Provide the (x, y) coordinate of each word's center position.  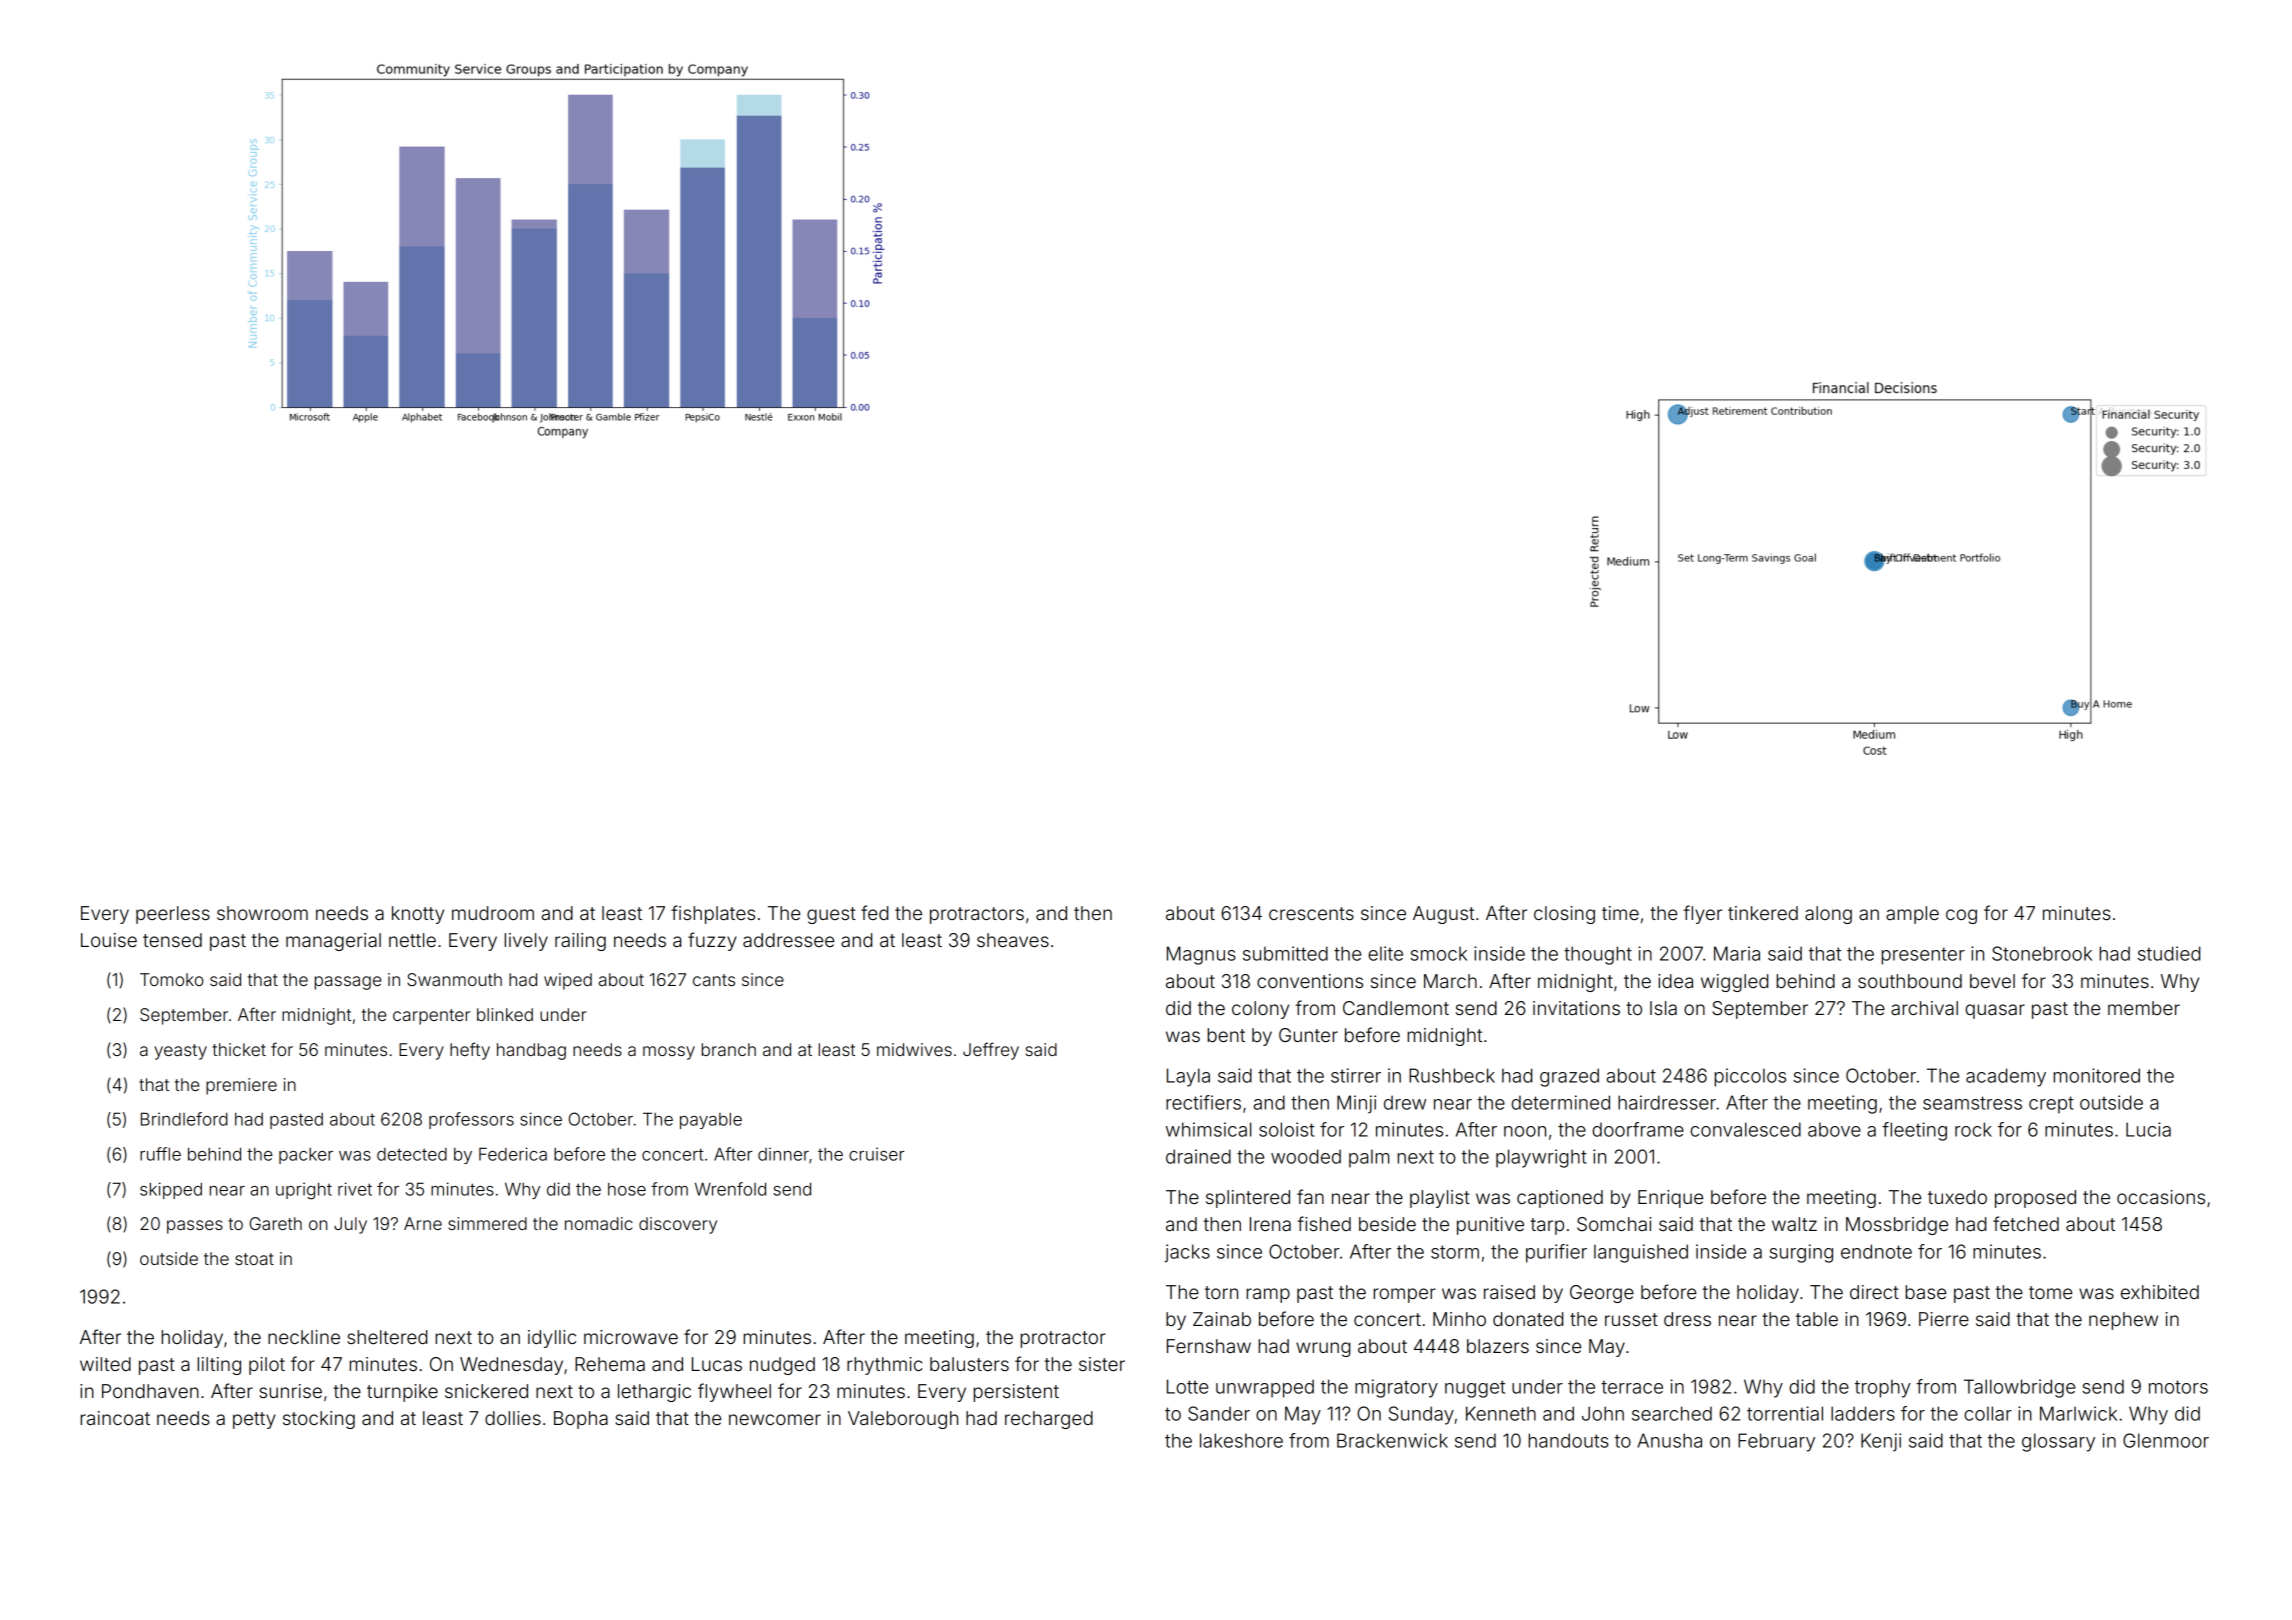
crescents (1311, 913)
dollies (513, 1418)
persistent (1016, 1393)
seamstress (1972, 1103)
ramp (1268, 1295)
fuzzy (712, 941)
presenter (1923, 956)
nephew (2123, 1321)
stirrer (1356, 1075)
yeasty (180, 1052)
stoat (254, 1259)
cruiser (876, 1154)
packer (306, 1156)
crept (2051, 1105)
